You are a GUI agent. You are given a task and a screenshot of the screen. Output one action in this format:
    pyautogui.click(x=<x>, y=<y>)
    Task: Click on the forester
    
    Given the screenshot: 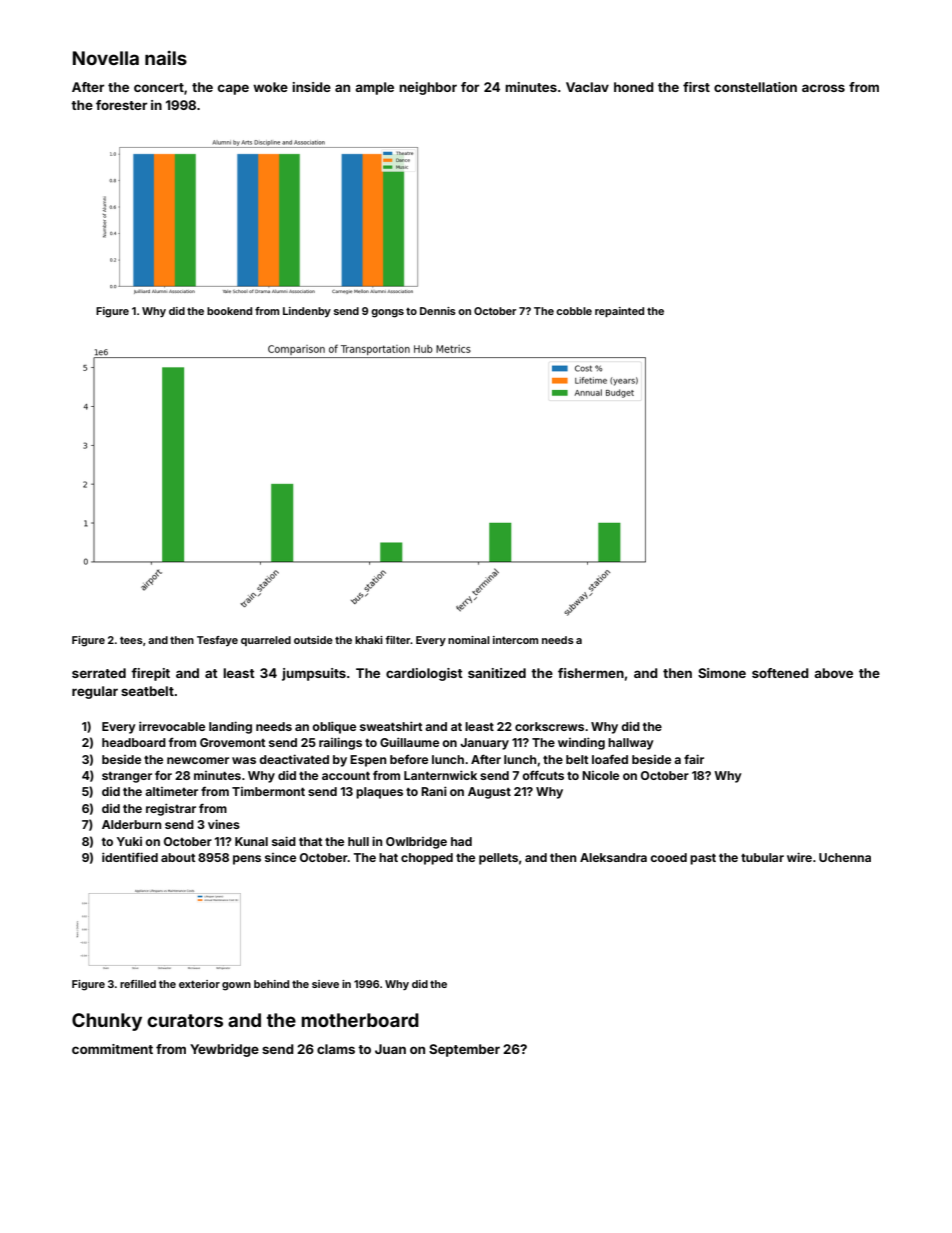 What is the action you would take?
    pyautogui.click(x=121, y=105)
